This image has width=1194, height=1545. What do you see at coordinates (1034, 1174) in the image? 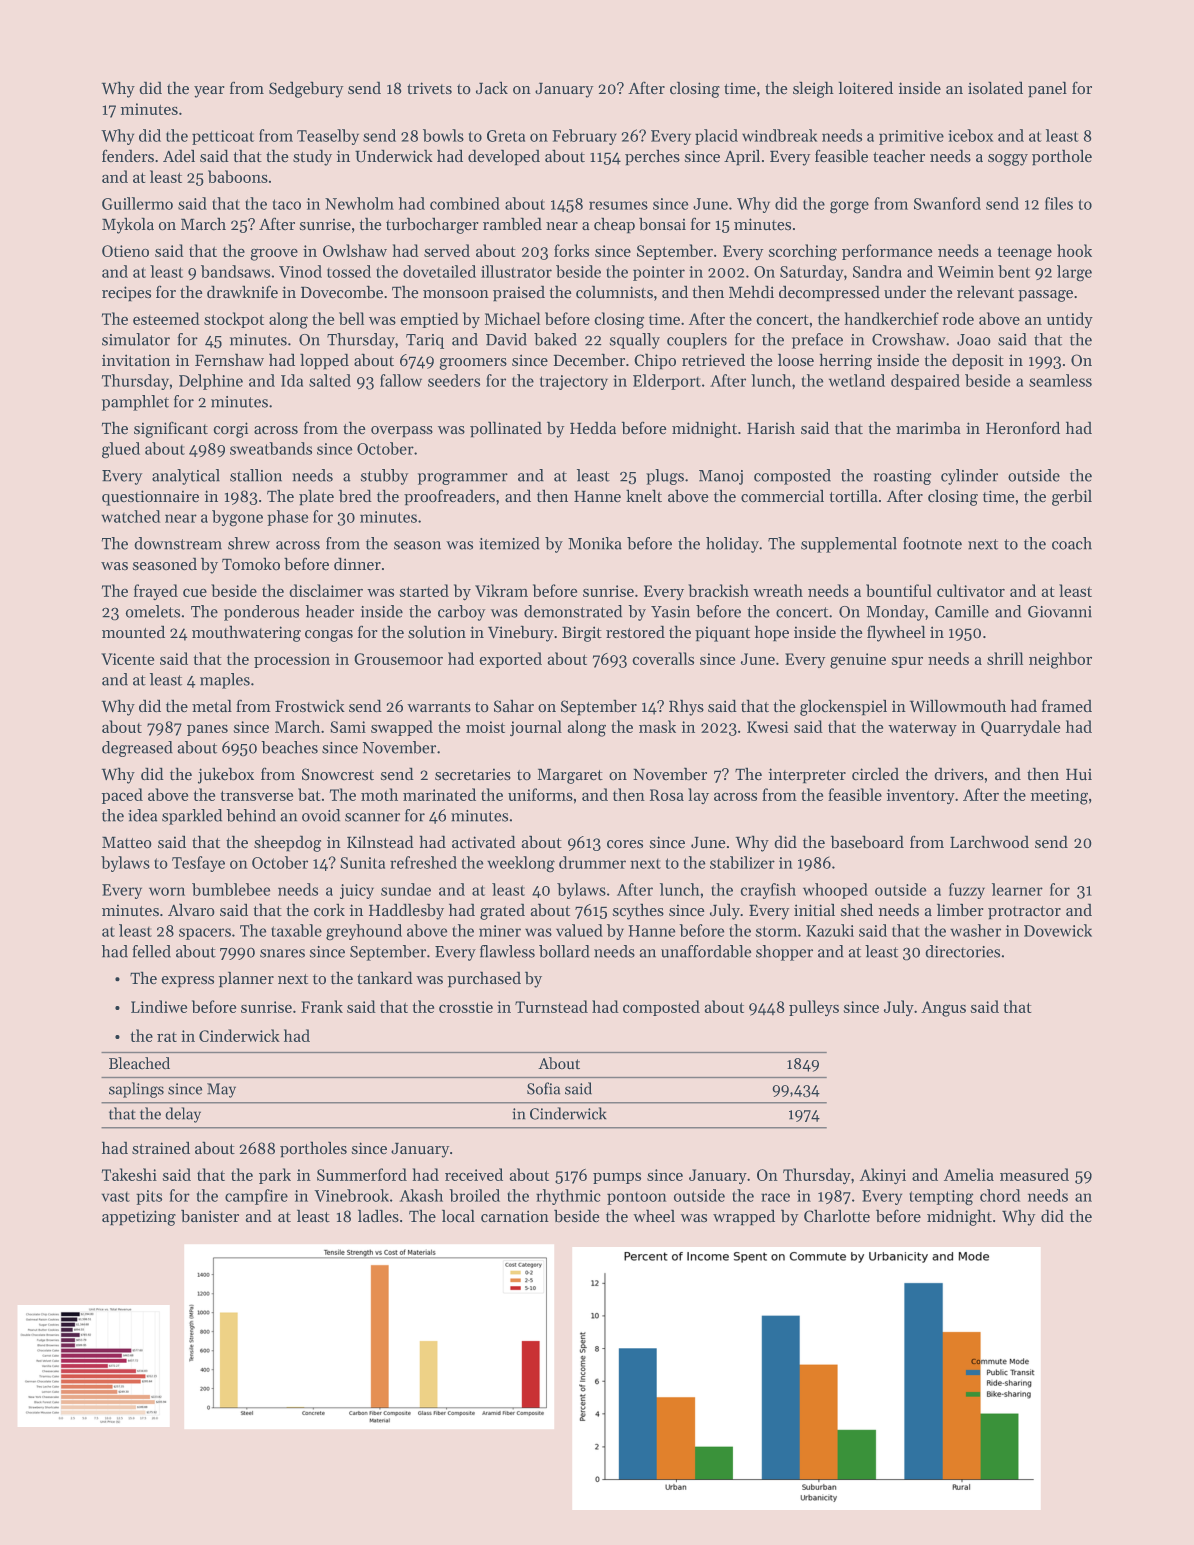
I see `measured` at bounding box center [1034, 1174].
